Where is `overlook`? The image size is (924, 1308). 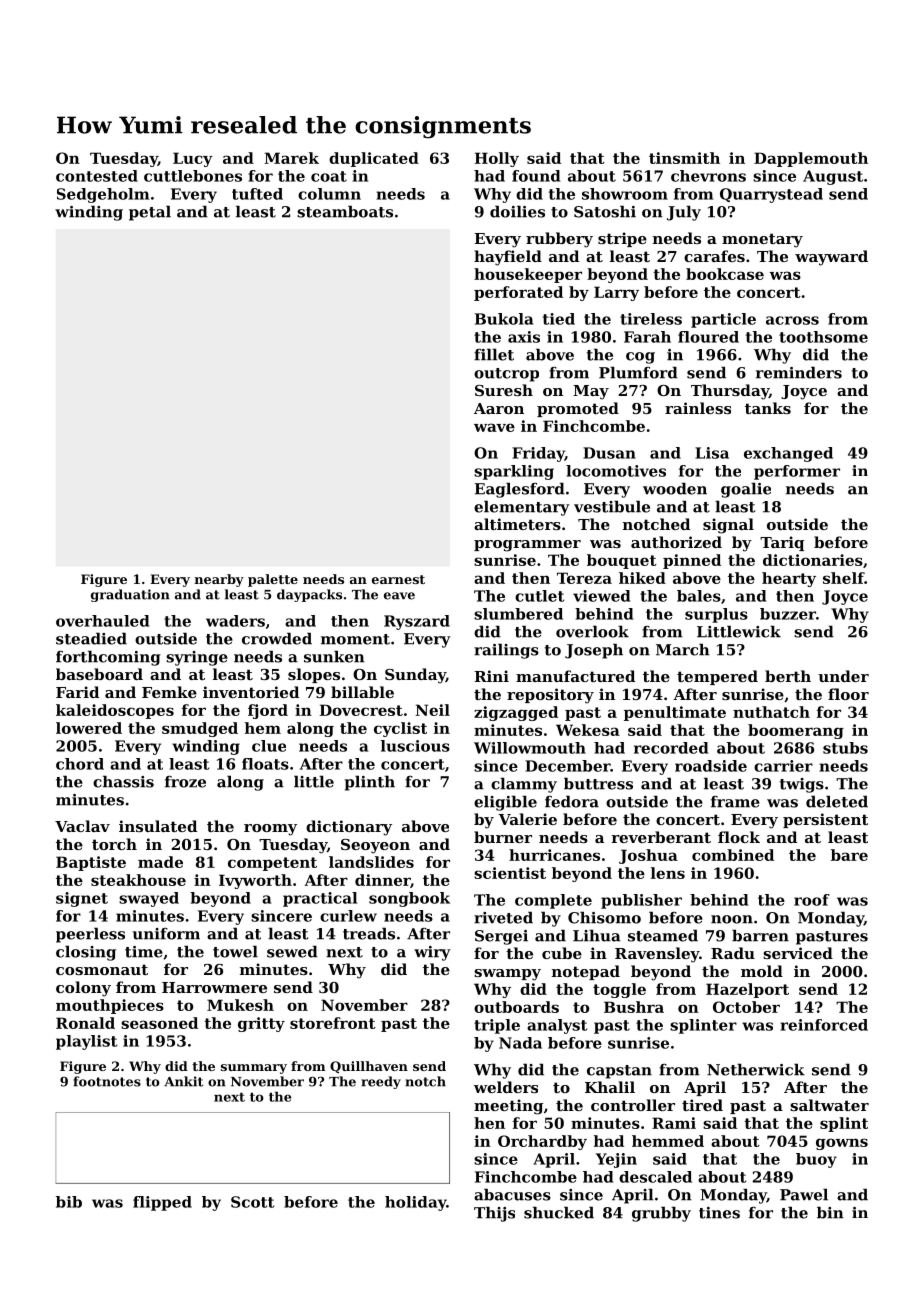
overlook is located at coordinates (592, 631).
